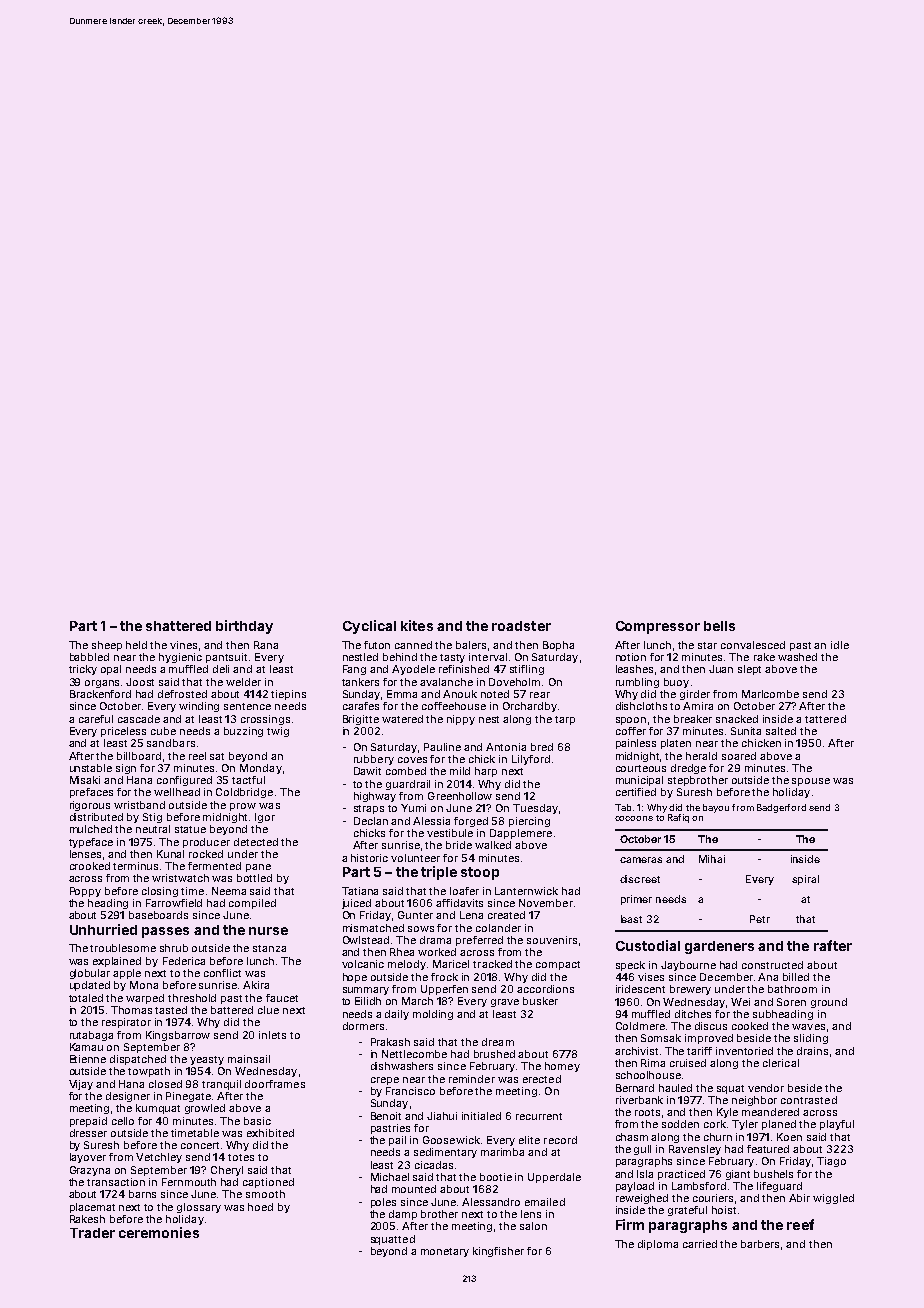 The width and height of the screenshot is (924, 1308). I want to click on captioned, so click(268, 1183).
